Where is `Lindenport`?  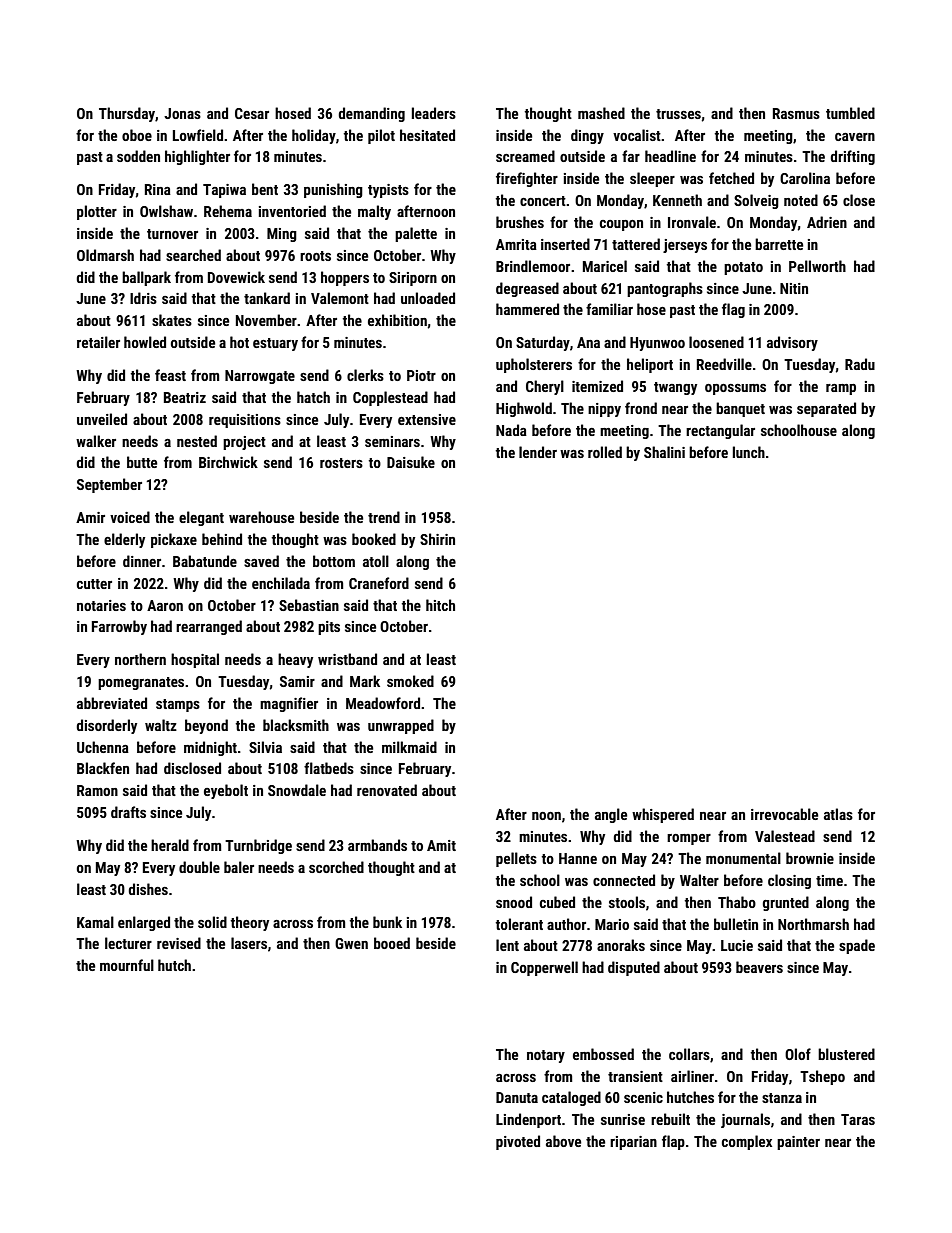 Lindenport is located at coordinates (528, 1120).
